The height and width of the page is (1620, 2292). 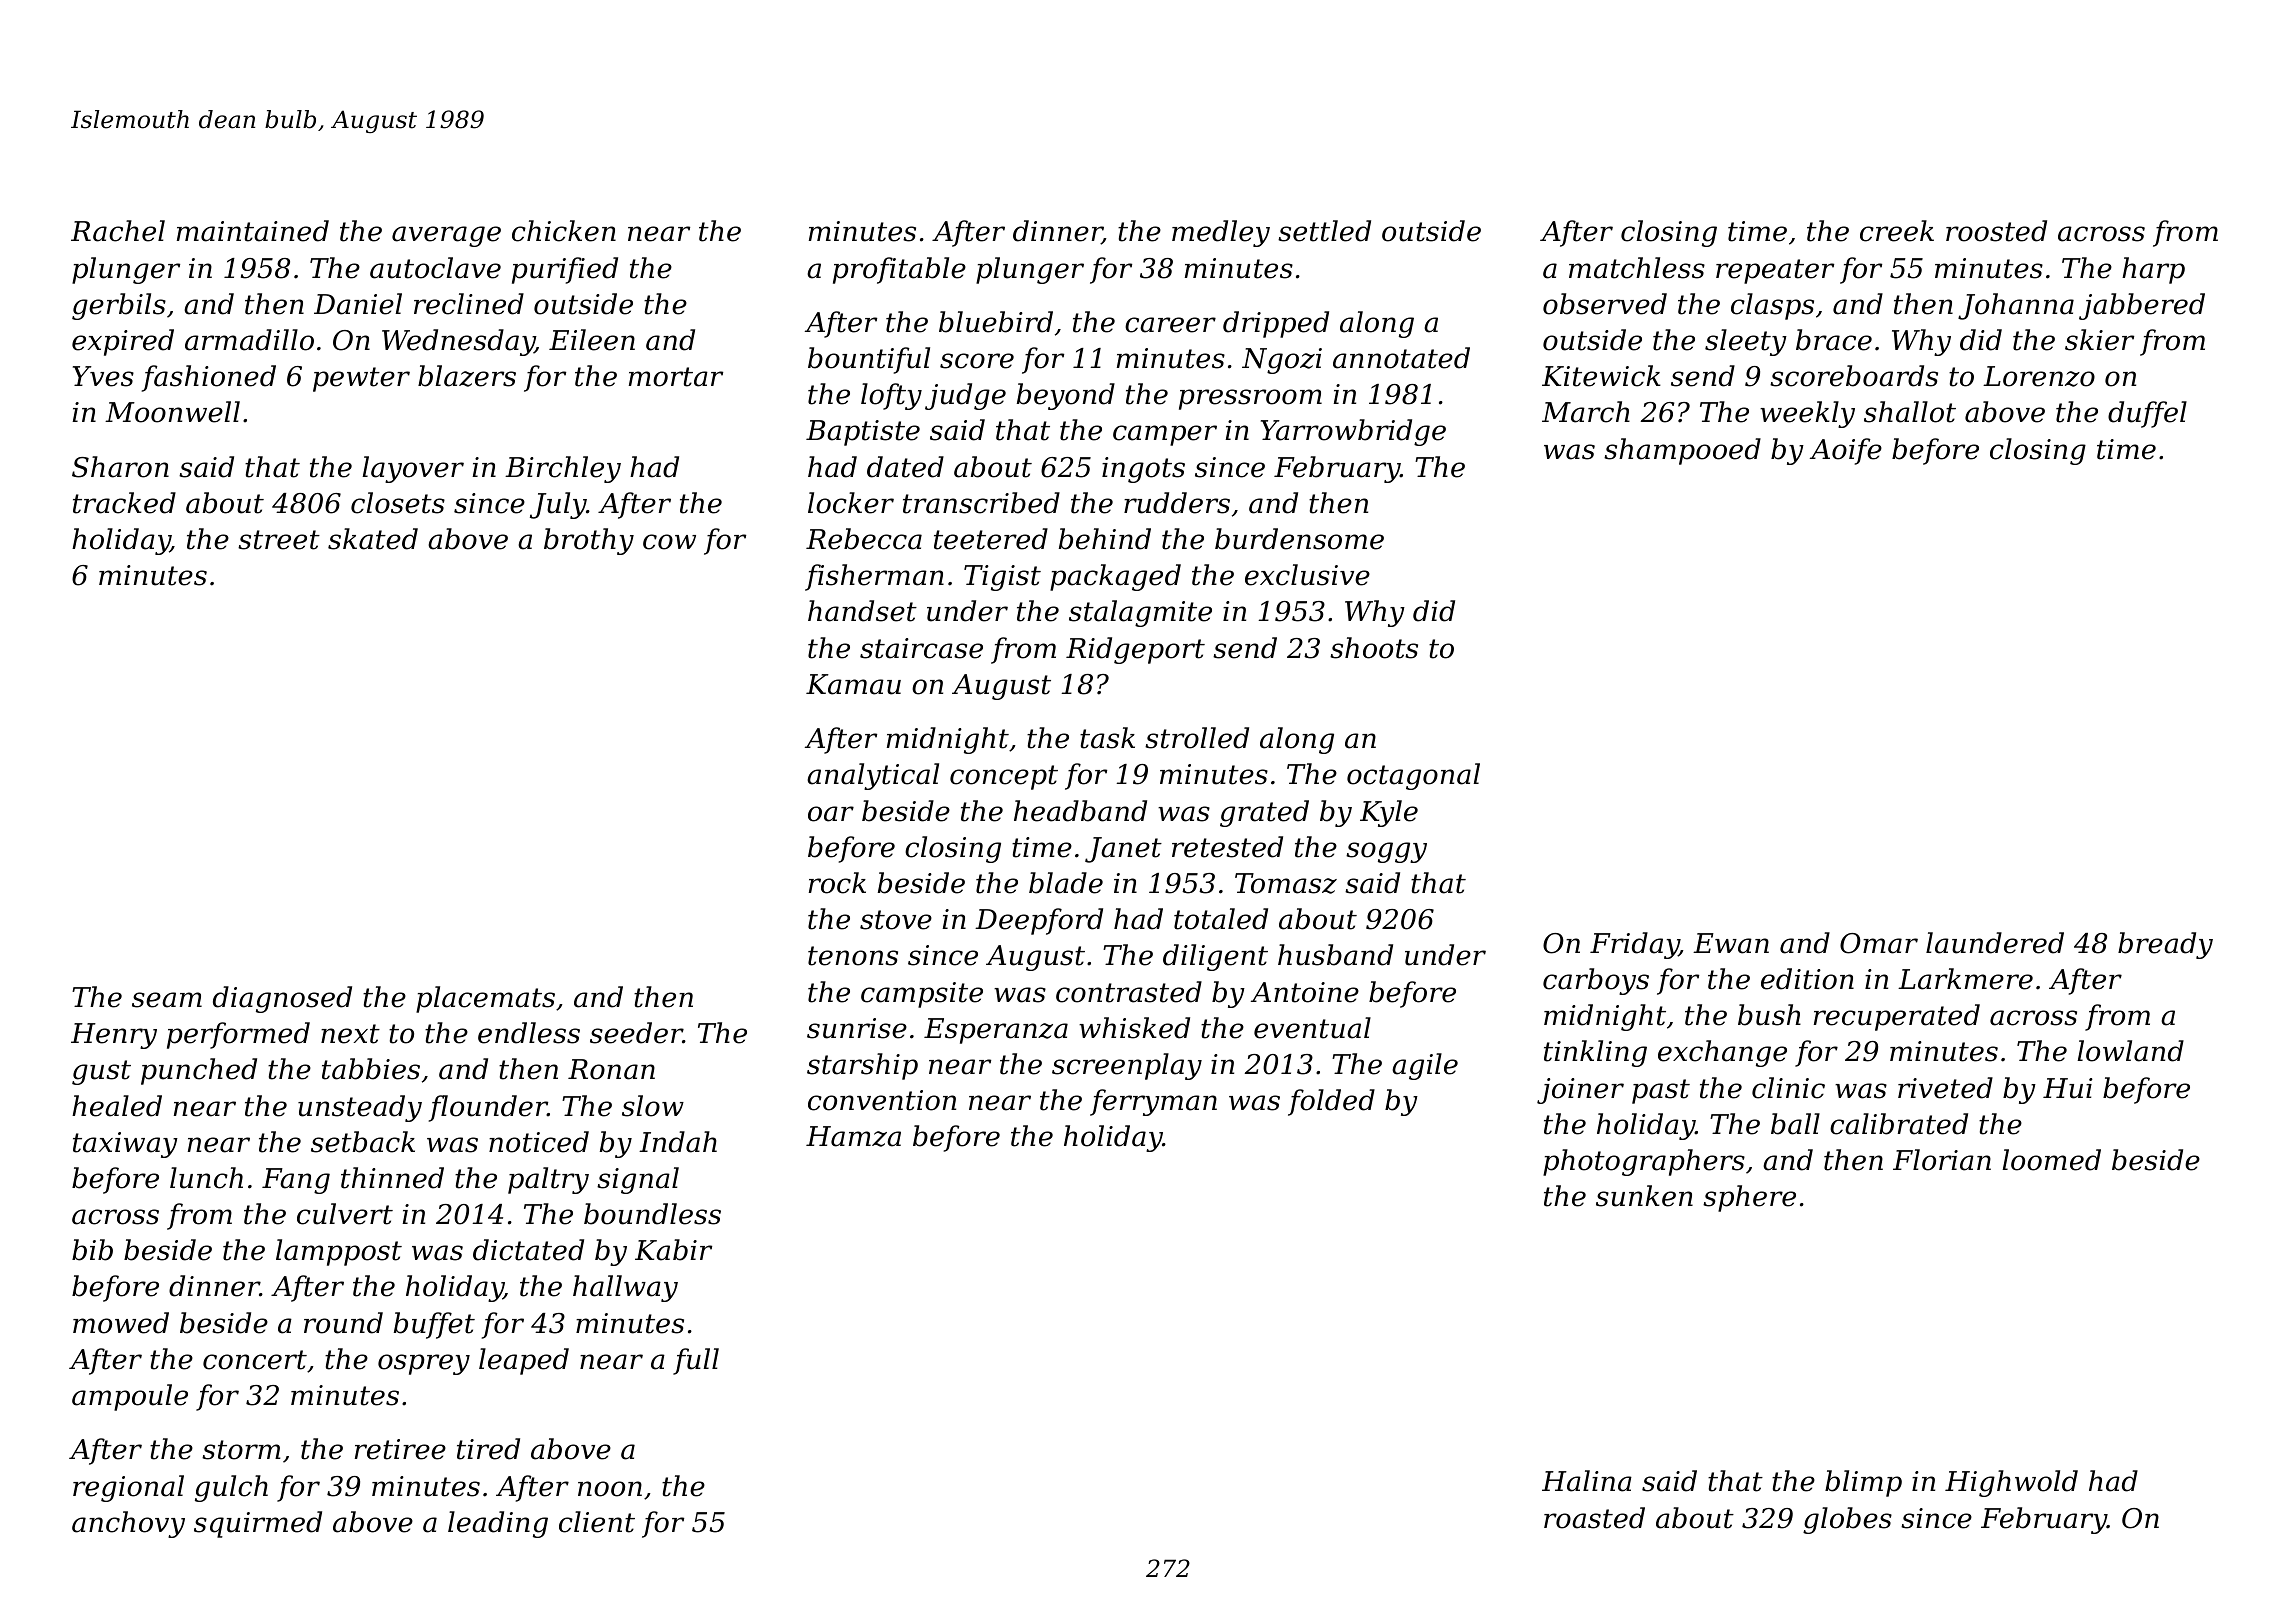 What do you see at coordinates (1749, 1198) in the page?
I see `sphere` at bounding box center [1749, 1198].
